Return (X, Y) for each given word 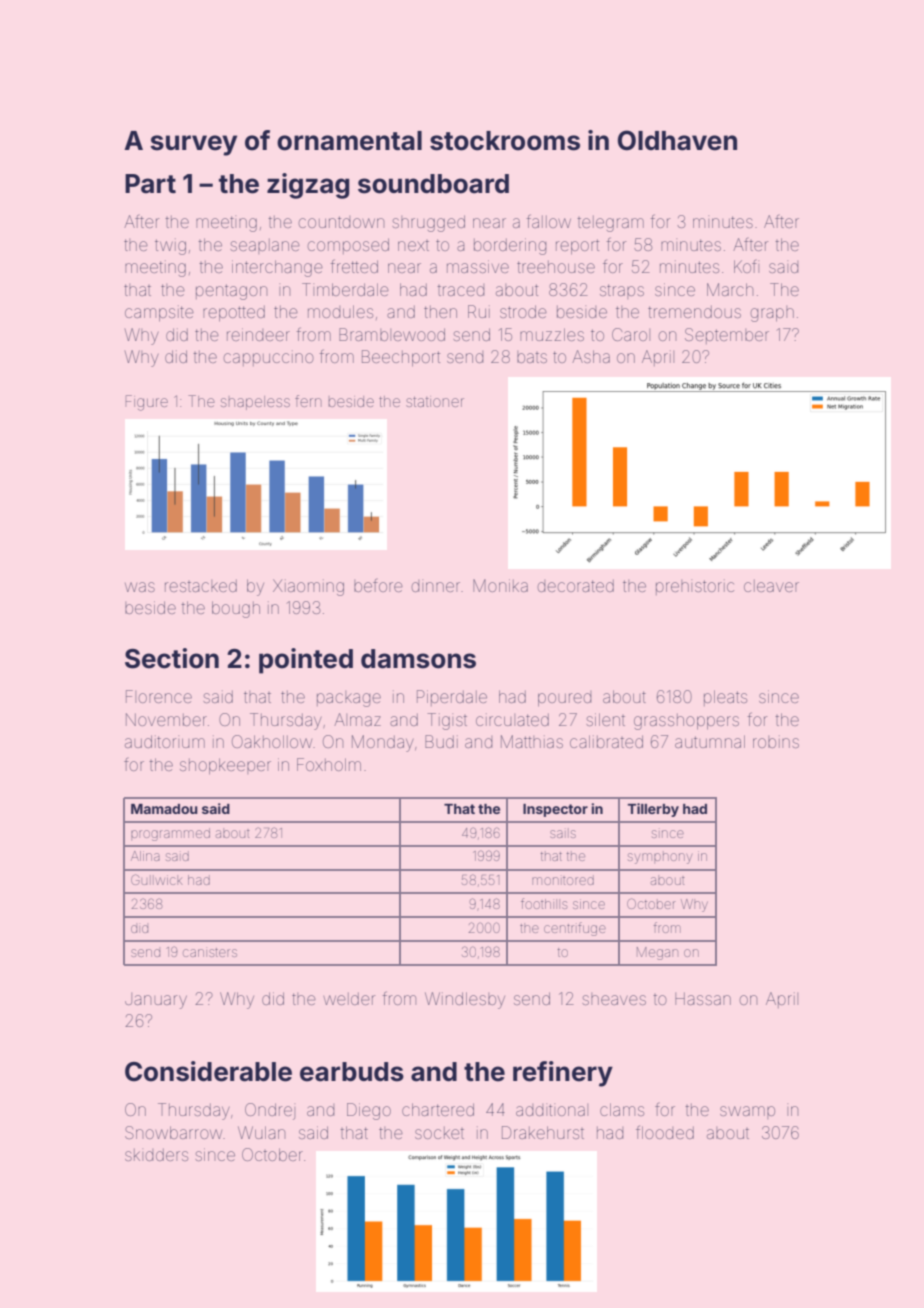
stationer (435, 402)
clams (622, 1109)
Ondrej (270, 1111)
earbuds (352, 1072)
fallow (548, 221)
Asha (591, 356)
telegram (610, 224)
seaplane (265, 246)
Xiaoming (308, 587)
